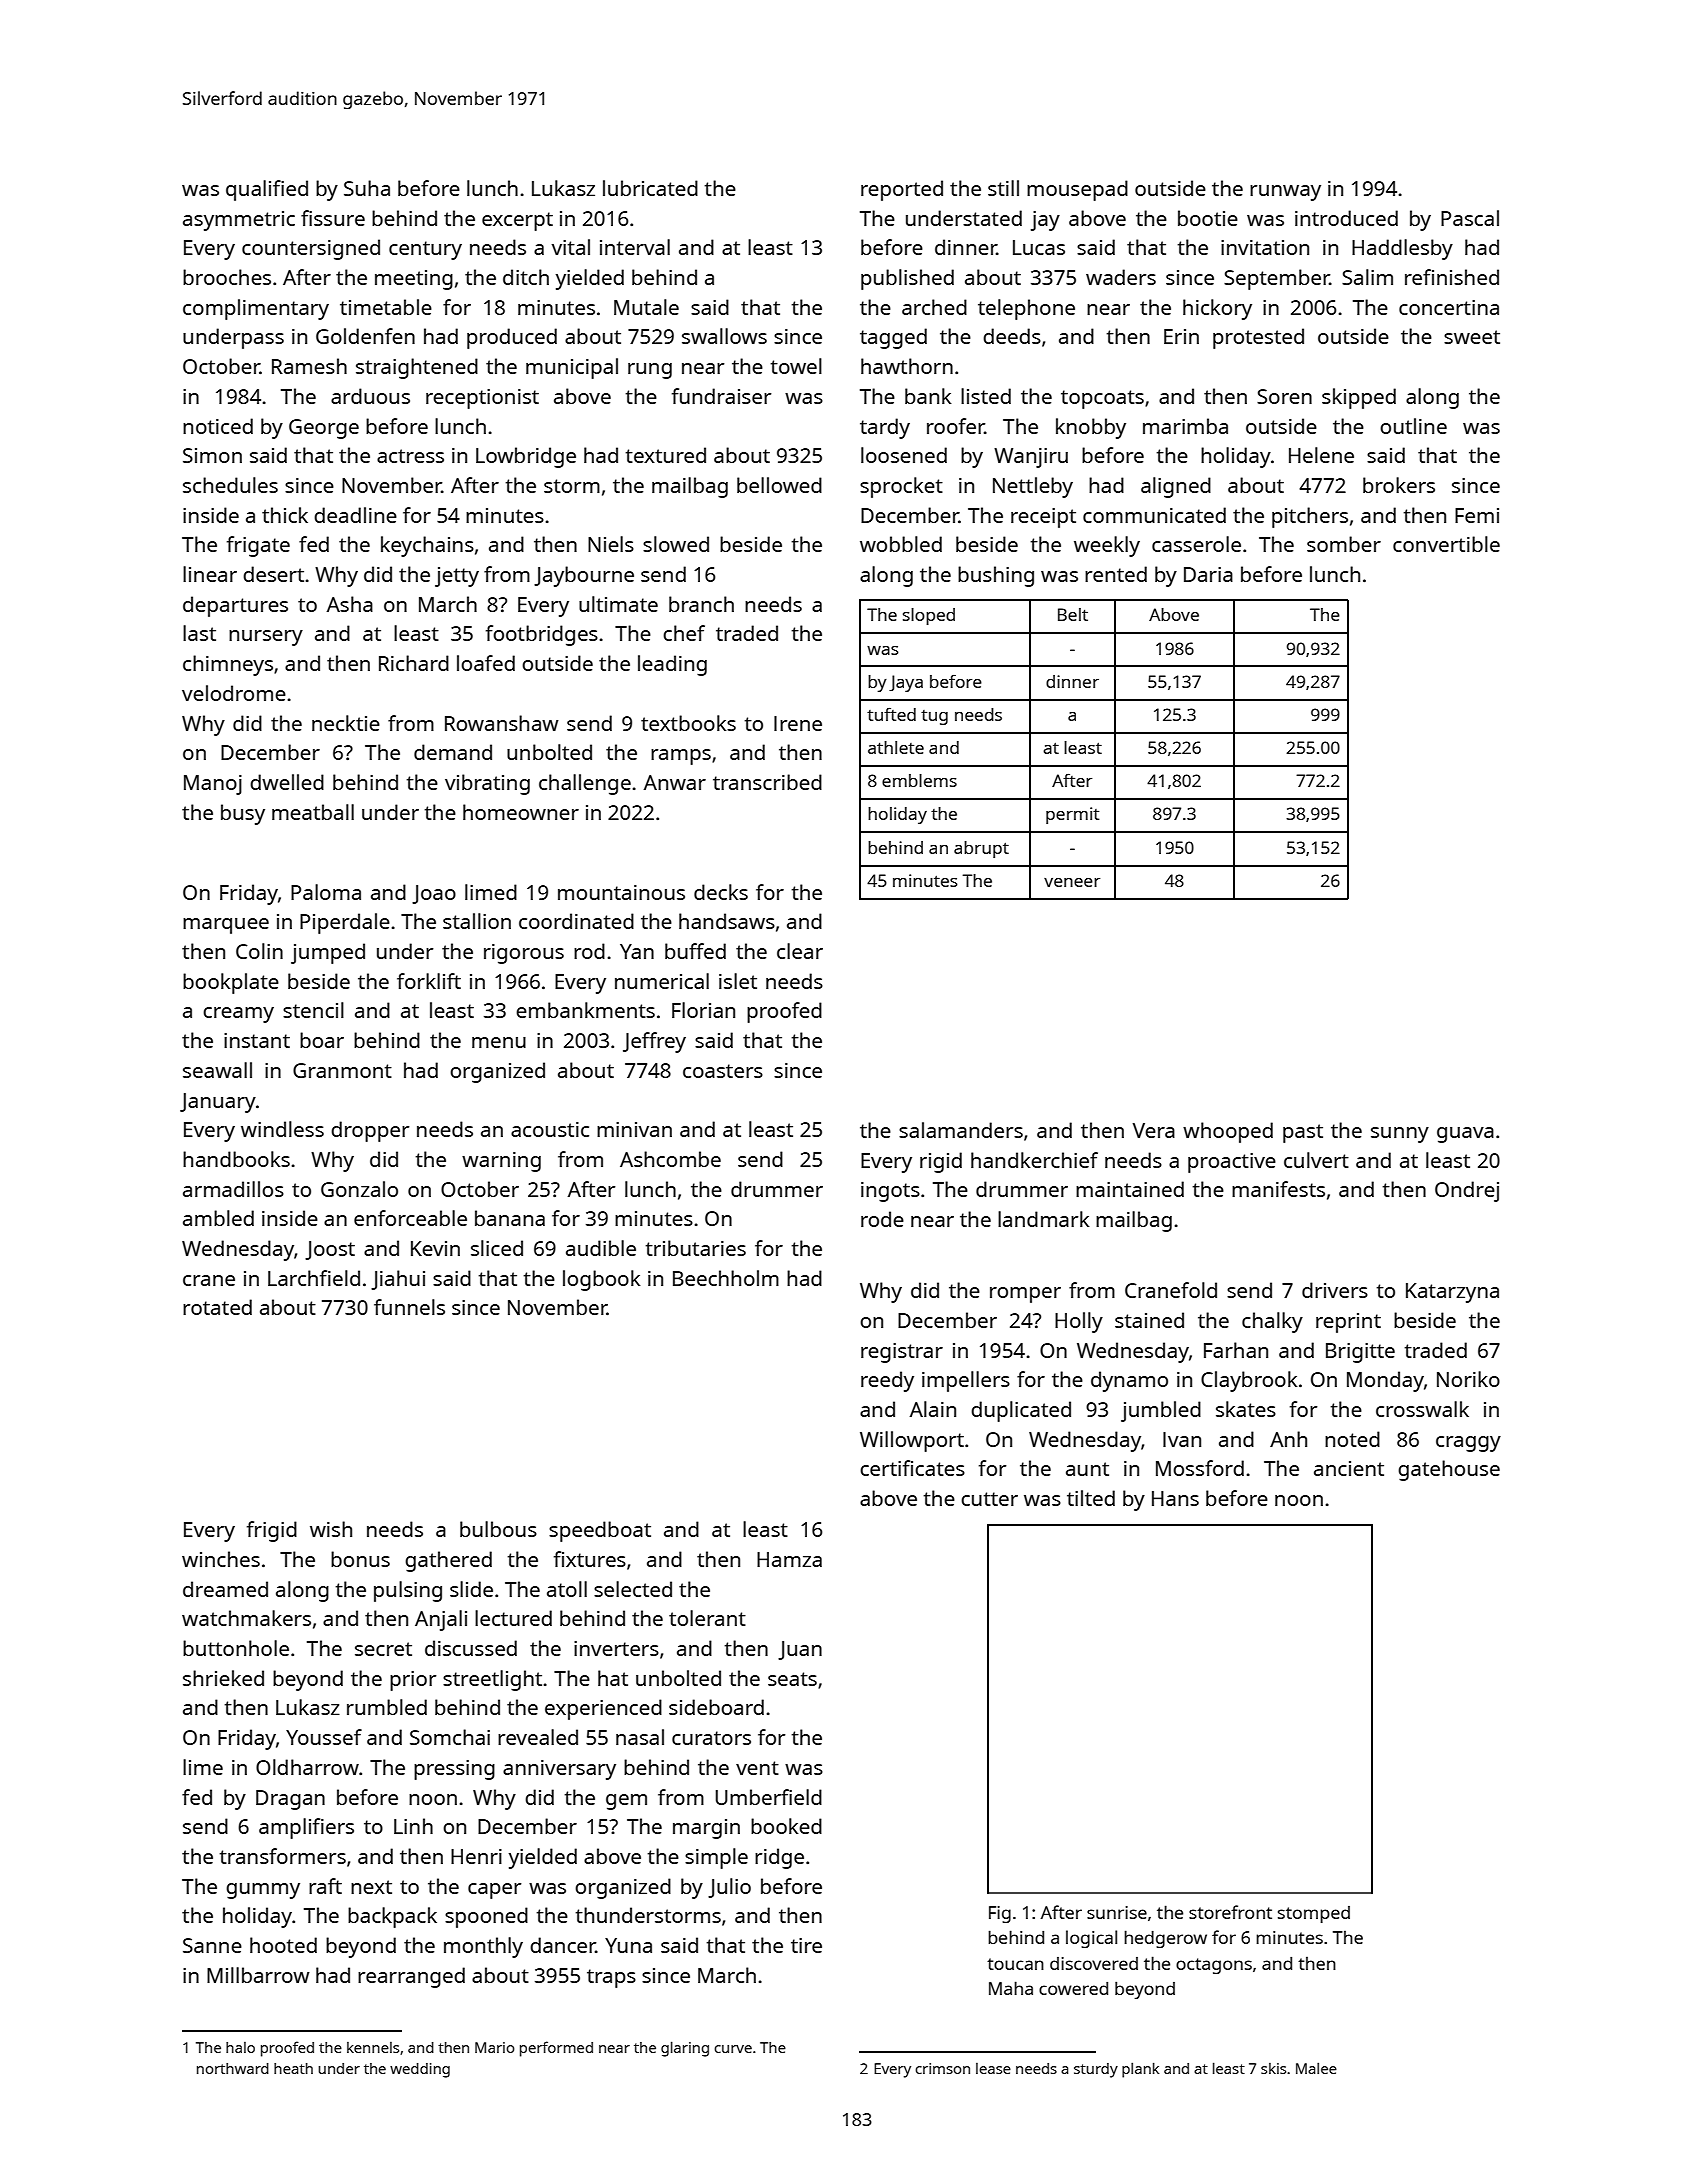  Describe the element at coordinates (1249, 1381) in the document. I see `Claybrook` at that location.
